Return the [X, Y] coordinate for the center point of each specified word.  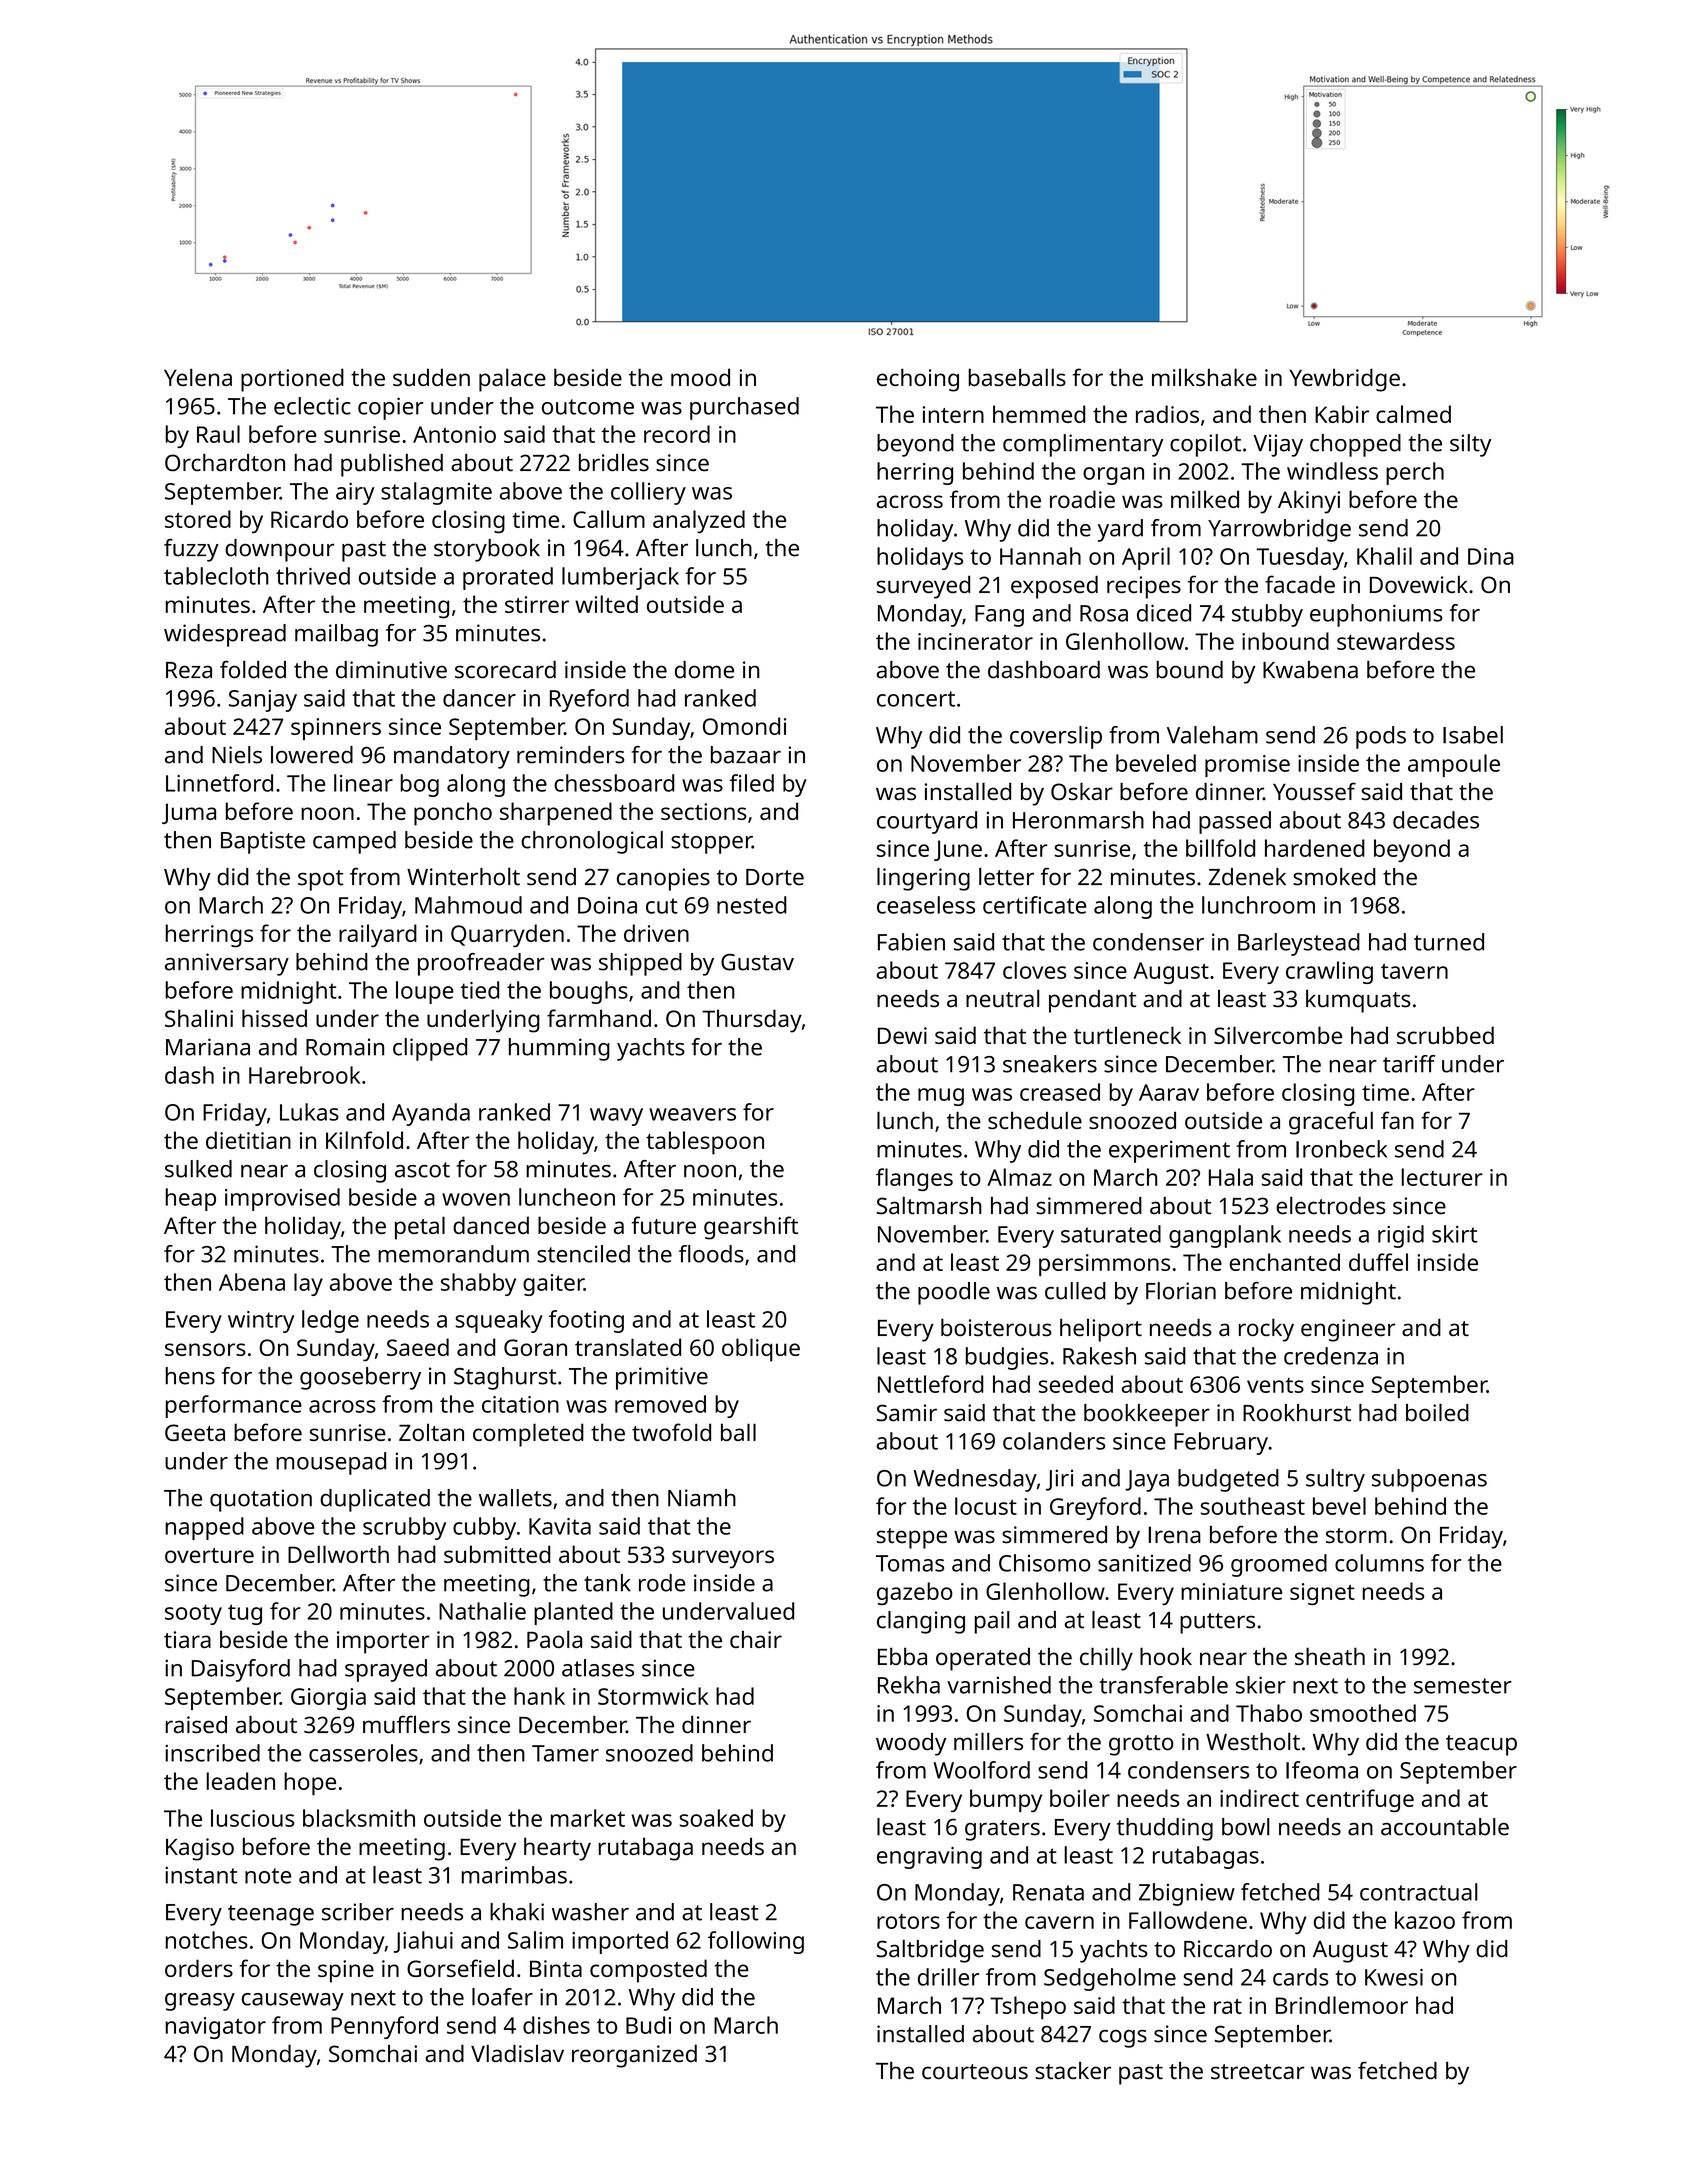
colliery [648, 493]
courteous [975, 2072]
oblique [761, 1350]
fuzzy [191, 550]
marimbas [514, 1875]
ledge [330, 1321]
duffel [1378, 1262]
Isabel [1473, 735]
